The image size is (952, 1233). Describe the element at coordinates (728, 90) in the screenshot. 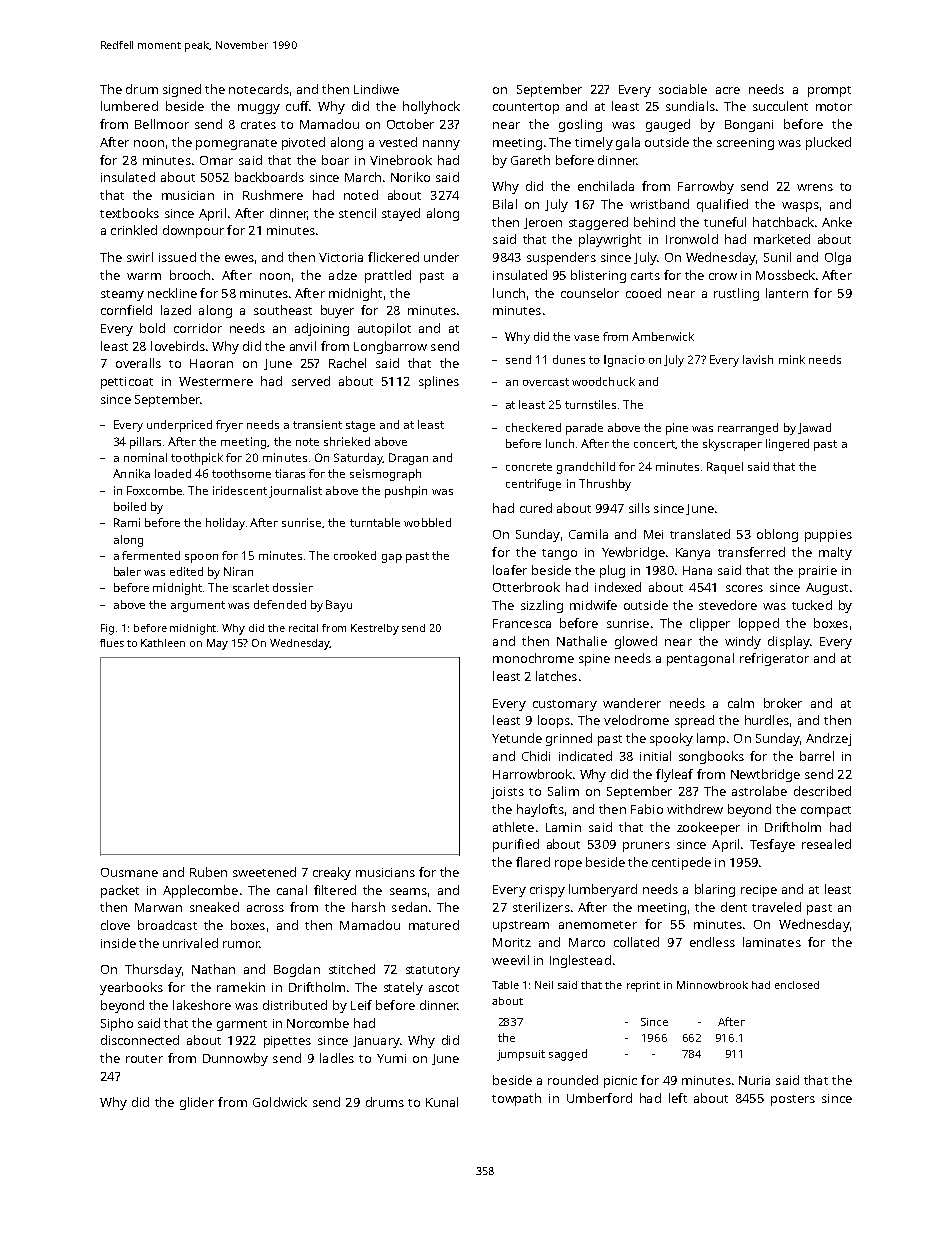

I see `acre` at that location.
